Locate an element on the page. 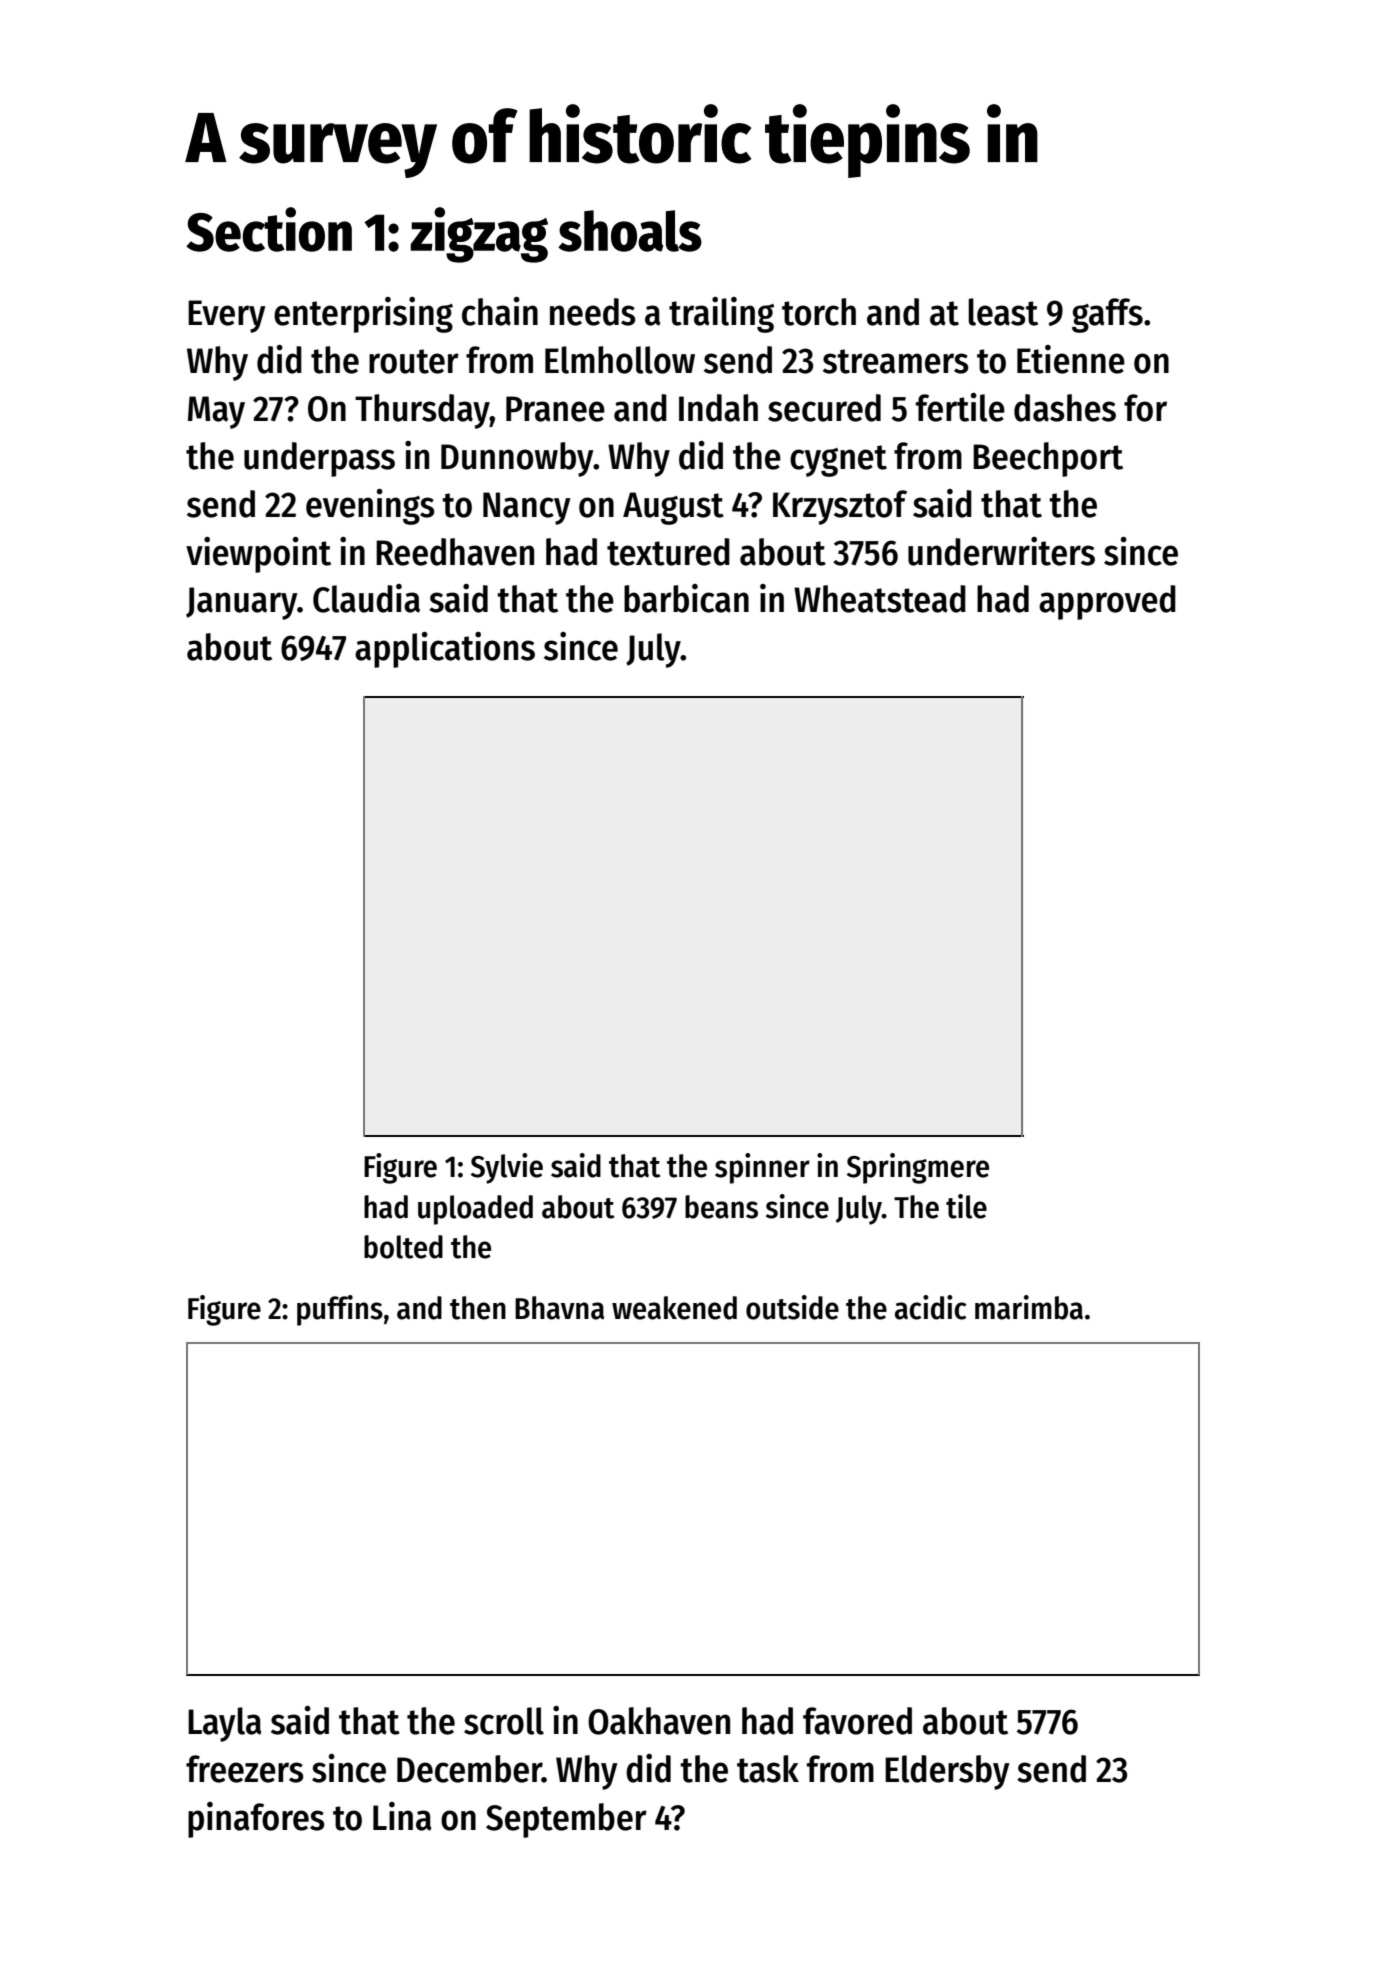  scroll is located at coordinates (504, 1721).
